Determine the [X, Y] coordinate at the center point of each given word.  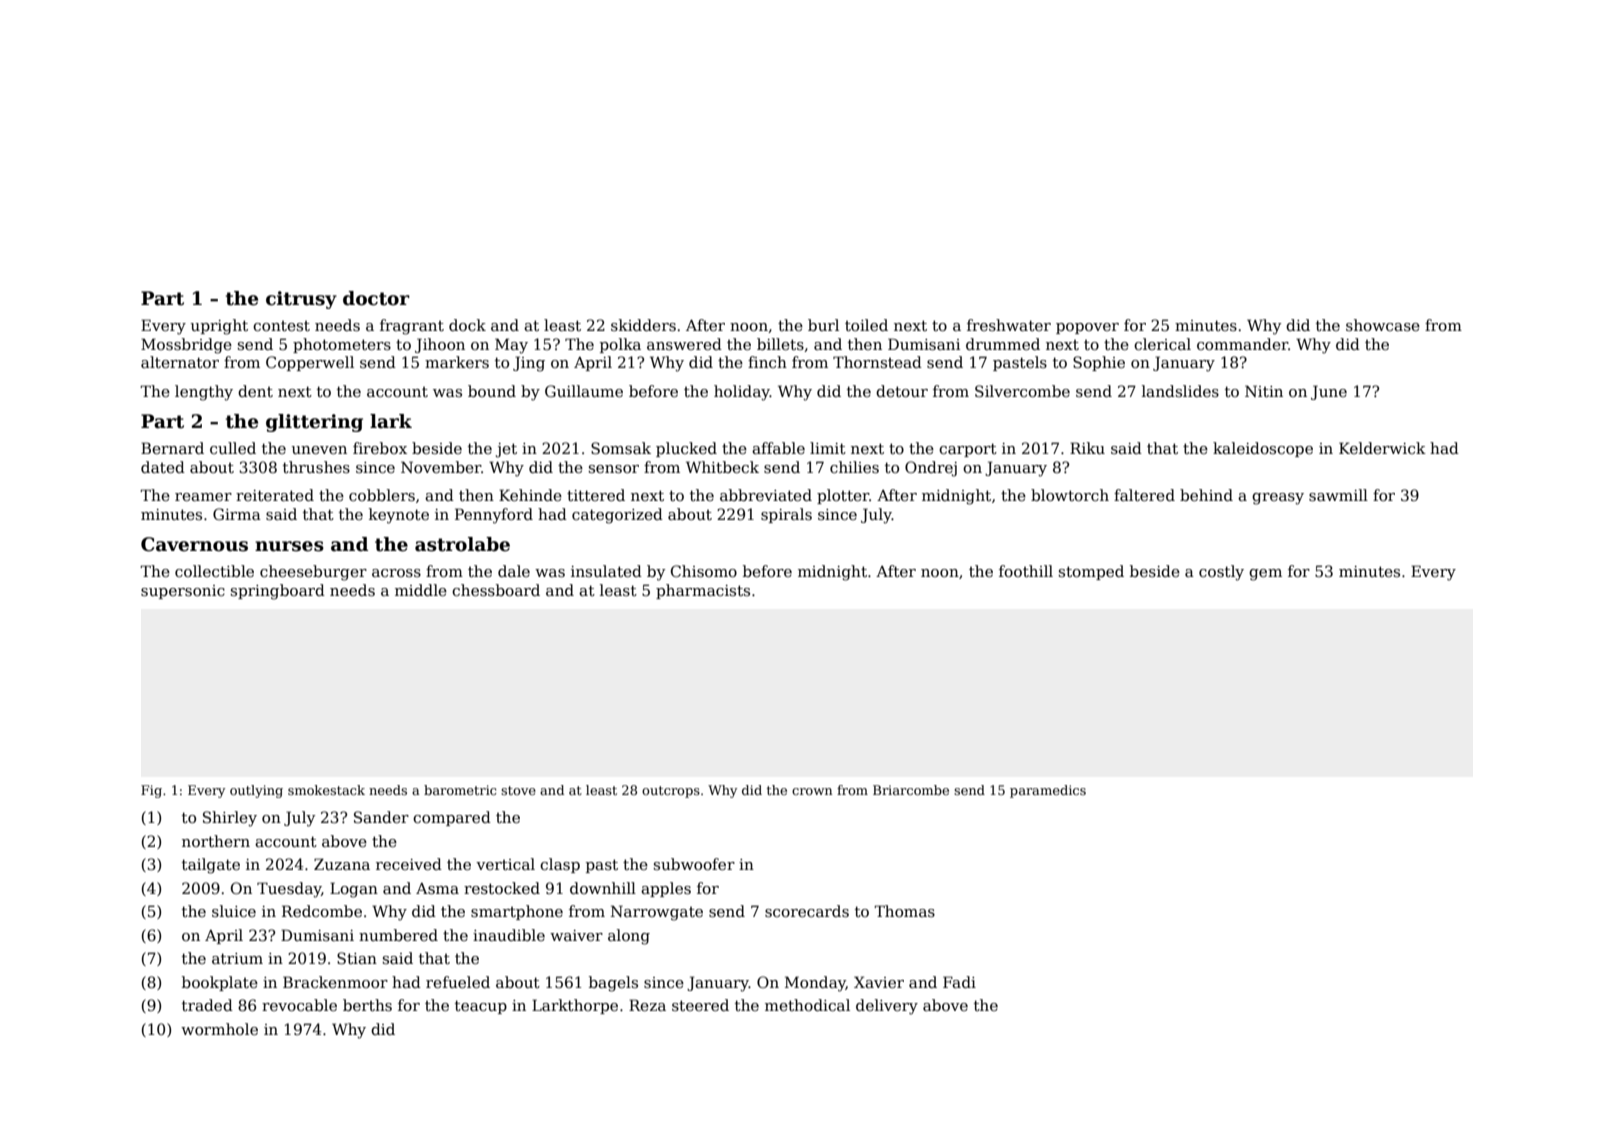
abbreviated [766, 495]
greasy [1278, 499]
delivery [887, 1007]
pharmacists [703, 591]
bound [492, 391]
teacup [481, 1007]
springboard [278, 592]
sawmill [1338, 495]
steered [700, 1005]
